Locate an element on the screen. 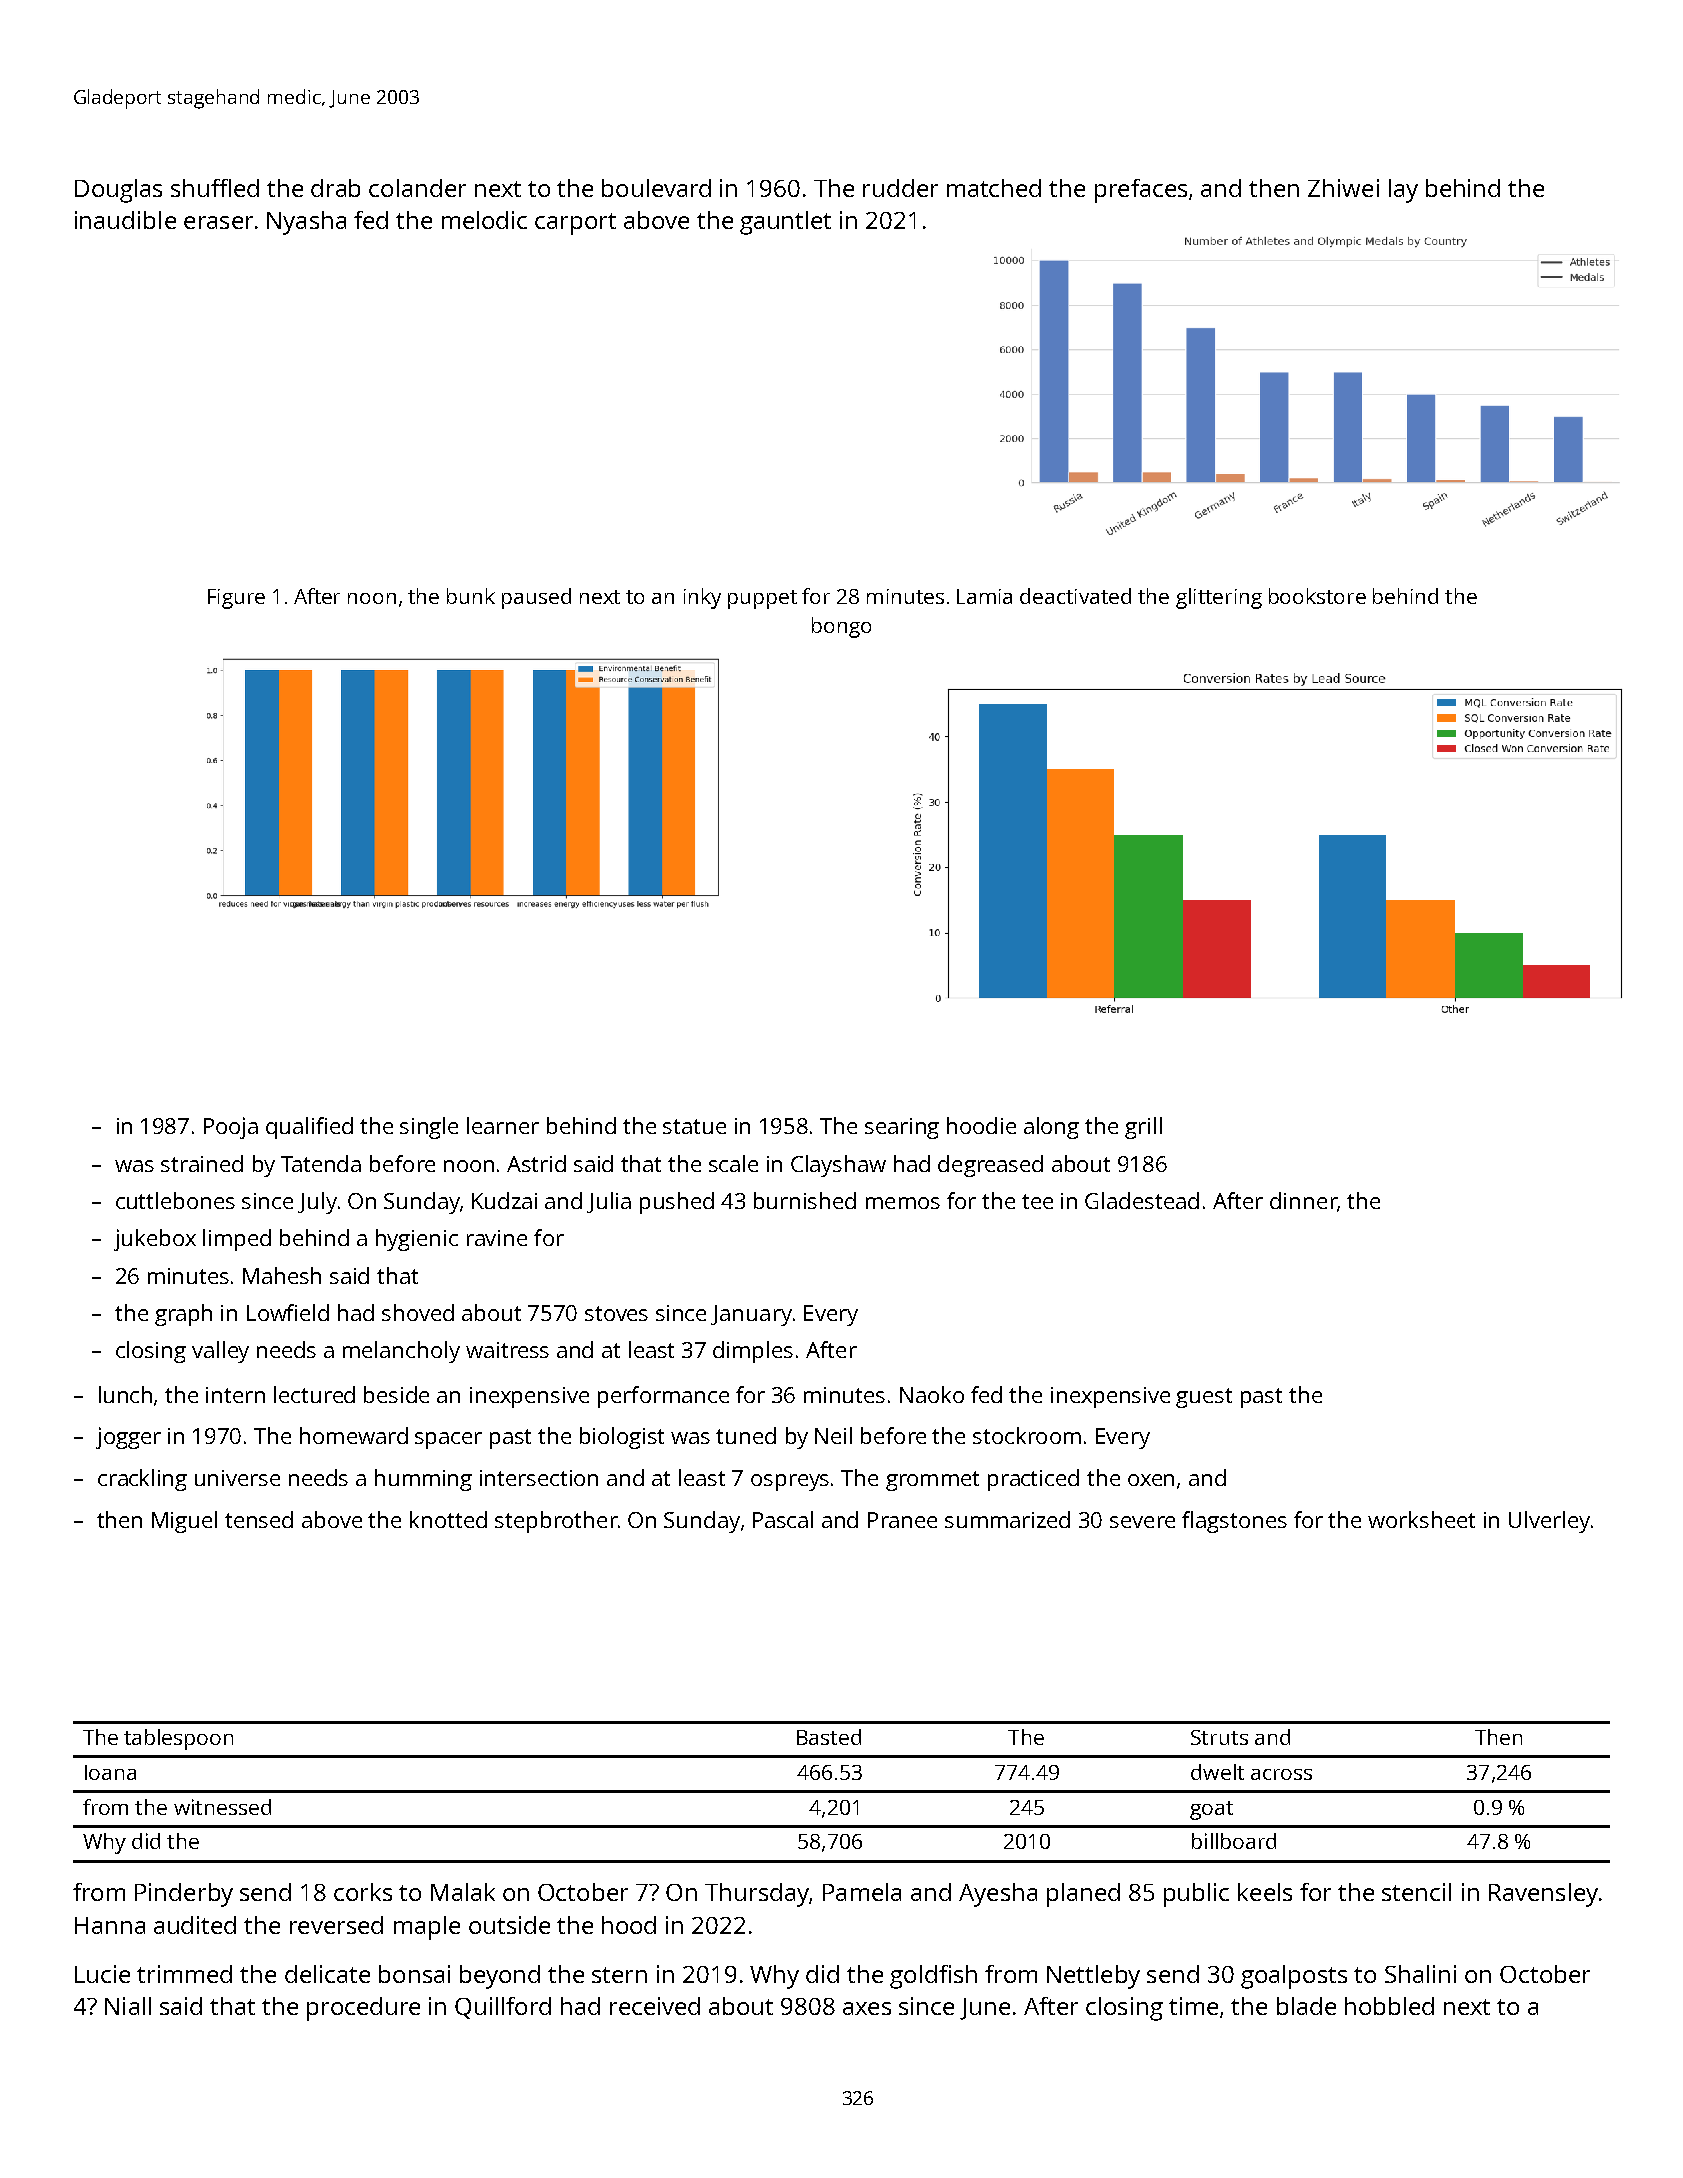 This screenshot has height=2178, width=1683. melodic is located at coordinates (484, 220).
